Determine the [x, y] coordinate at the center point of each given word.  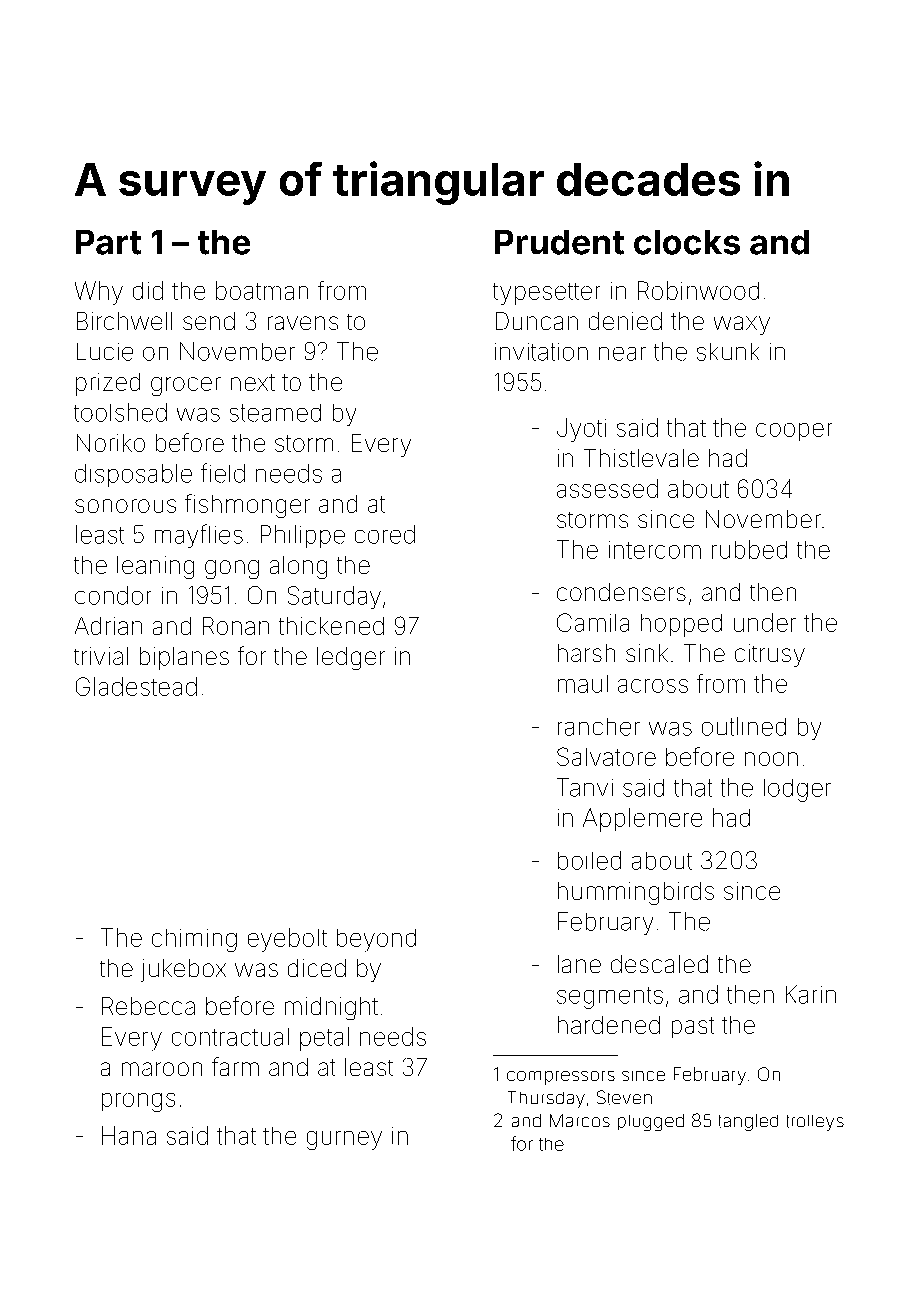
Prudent [559, 242]
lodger [797, 790]
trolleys [815, 1123]
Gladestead [136, 686]
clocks [687, 242]
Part [108, 242]
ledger [351, 658]
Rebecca [148, 1006]
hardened [609, 1025]
